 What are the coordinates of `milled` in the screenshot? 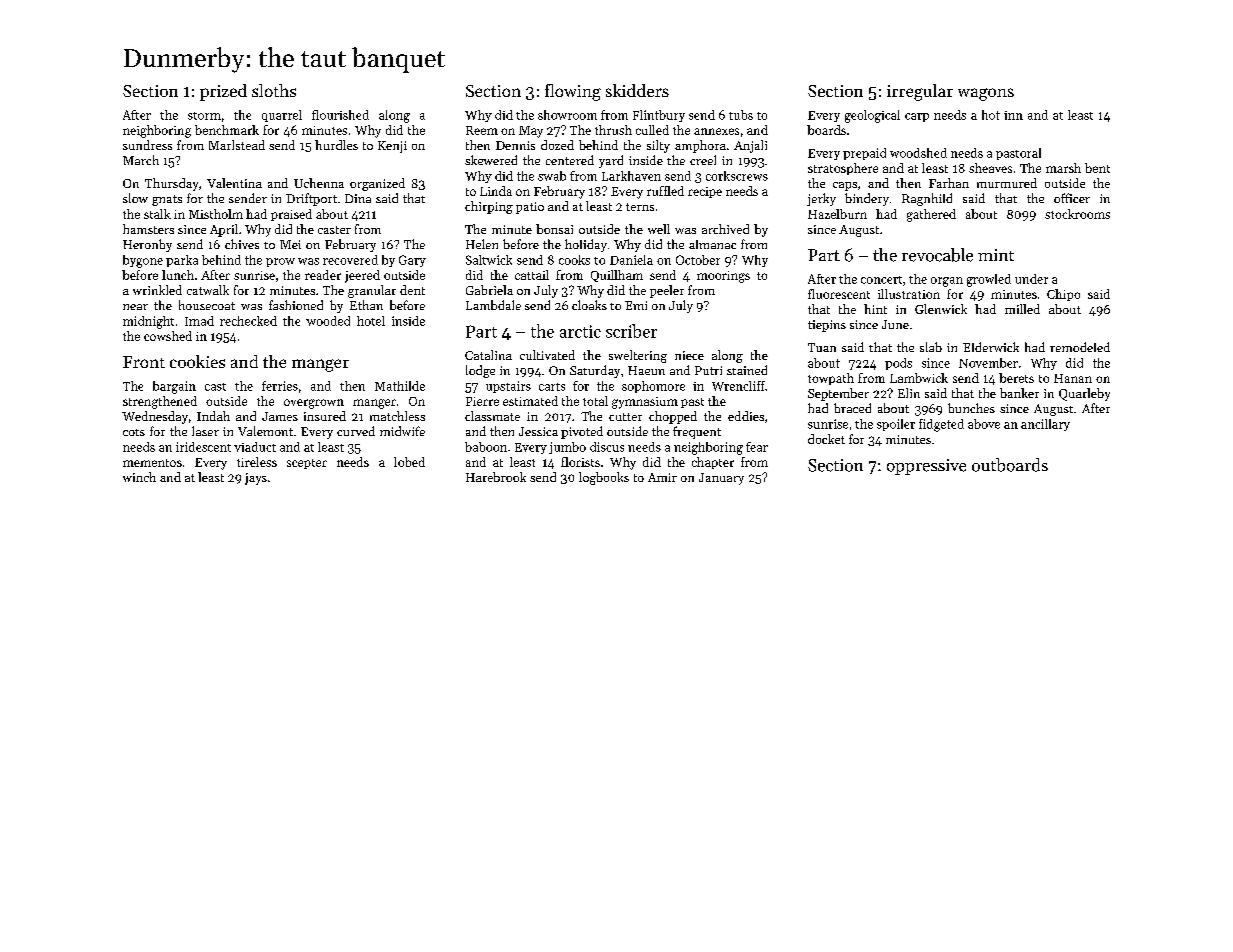 It's located at (1022, 309).
